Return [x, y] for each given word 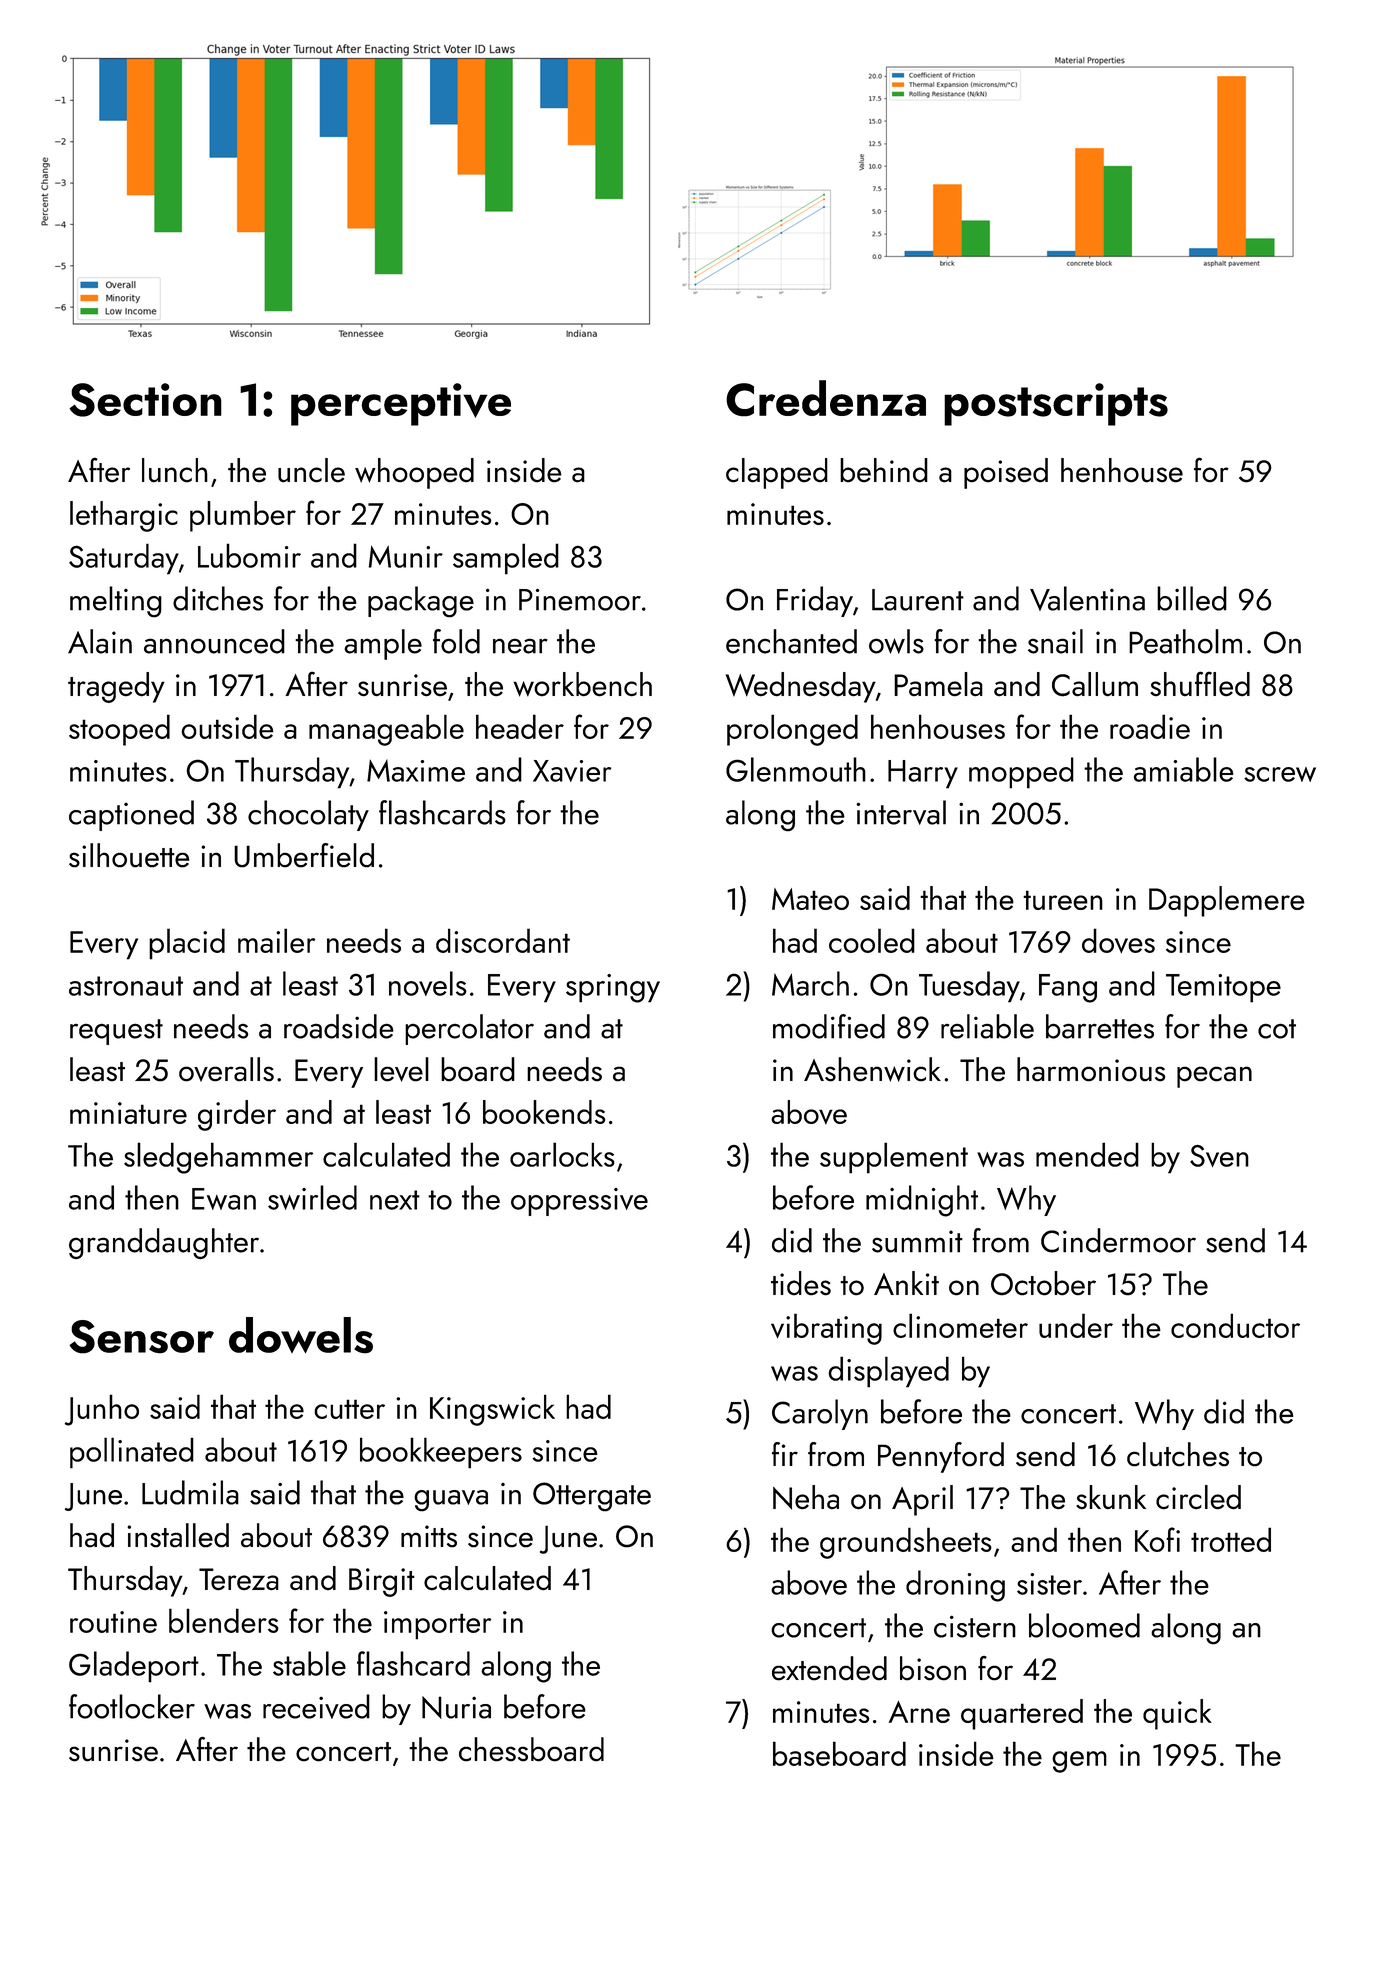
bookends [544, 1112]
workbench [582, 684]
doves [1118, 940]
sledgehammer [218, 1158]
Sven [1219, 1156]
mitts [429, 1536]
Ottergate [592, 1497]
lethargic [124, 516]
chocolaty [308, 815]
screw [1280, 774]
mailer [276, 940]
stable [309, 1663]
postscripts [1056, 404]
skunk [1111, 1497]
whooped [414, 473]
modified [829, 1026]
